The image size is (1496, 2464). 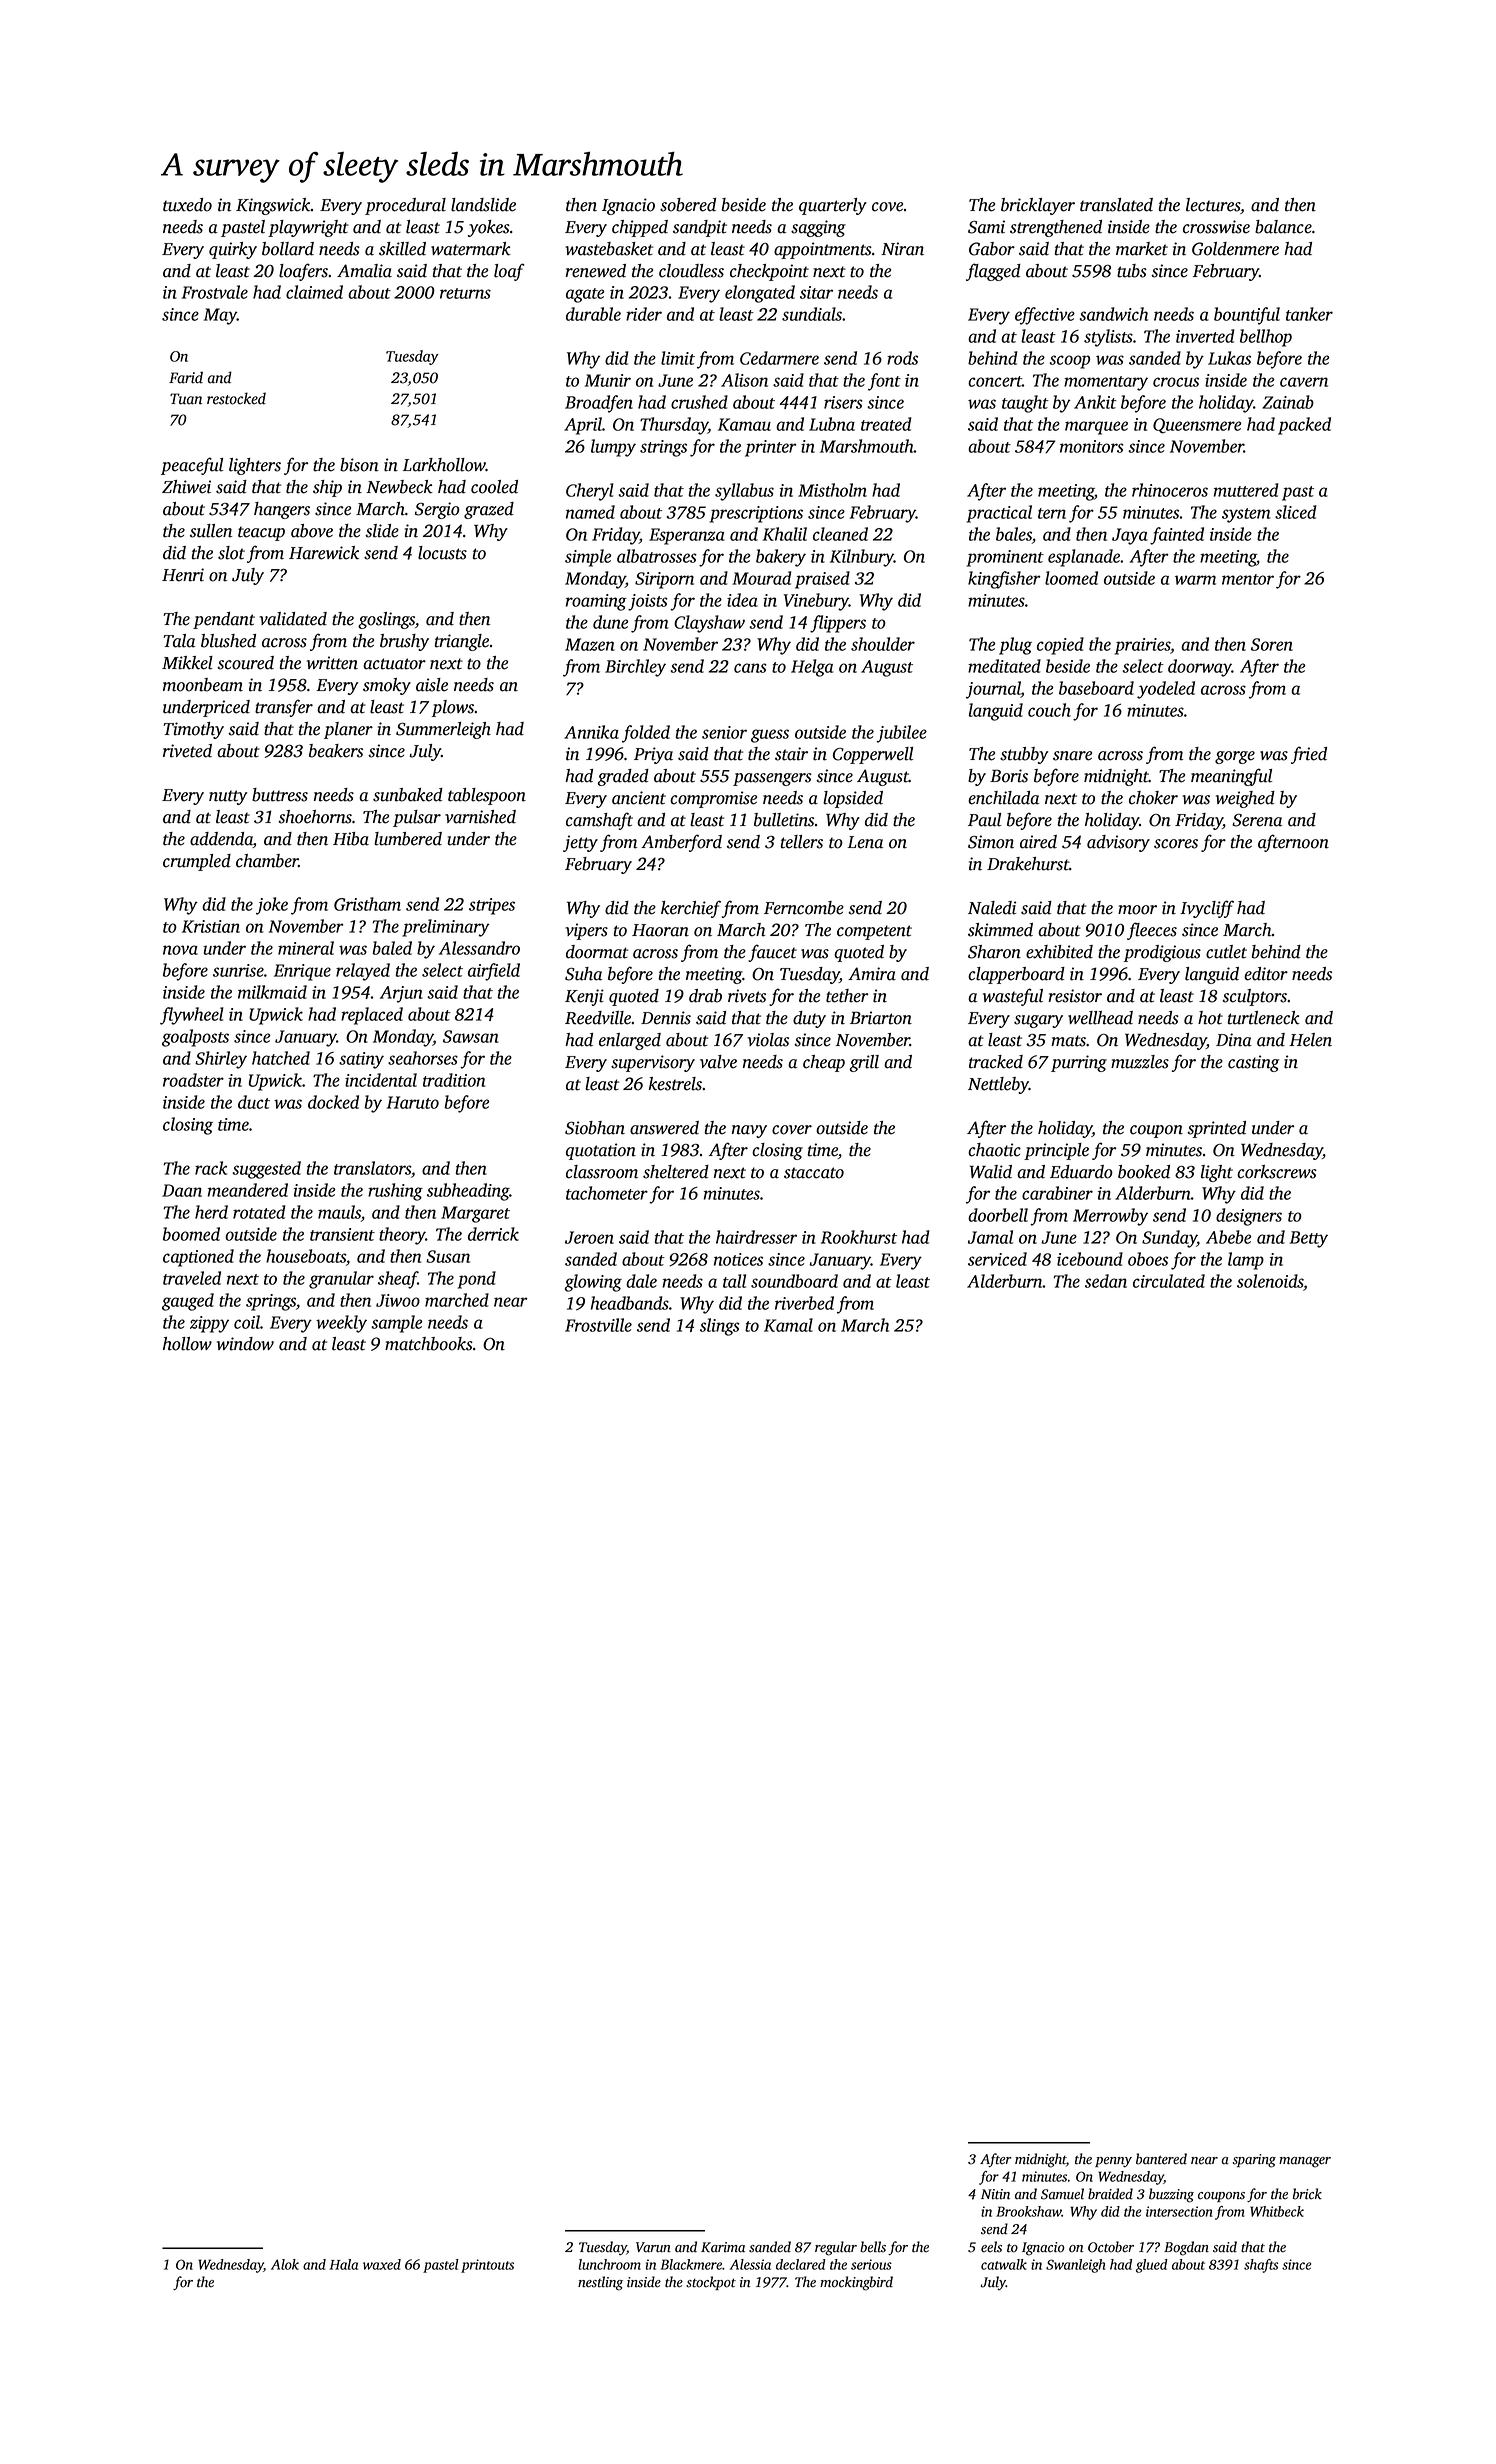 What do you see at coordinates (285, 2264) in the screenshot?
I see `Alok` at bounding box center [285, 2264].
